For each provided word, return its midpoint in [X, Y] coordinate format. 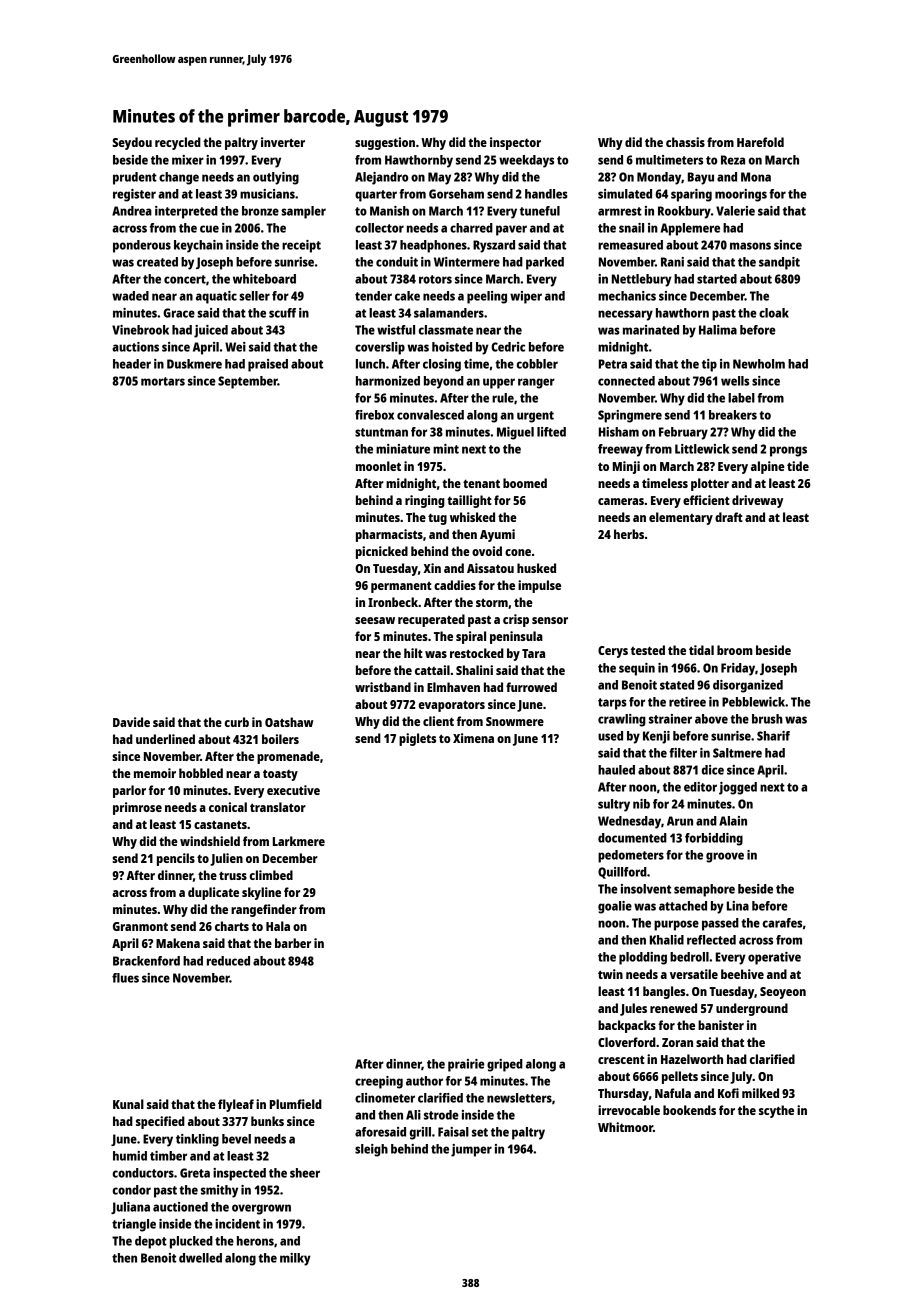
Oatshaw [289, 722]
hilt [413, 653]
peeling [487, 297]
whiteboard [264, 279]
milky [295, 1259]
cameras [621, 501]
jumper [471, 1150]
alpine [768, 467]
